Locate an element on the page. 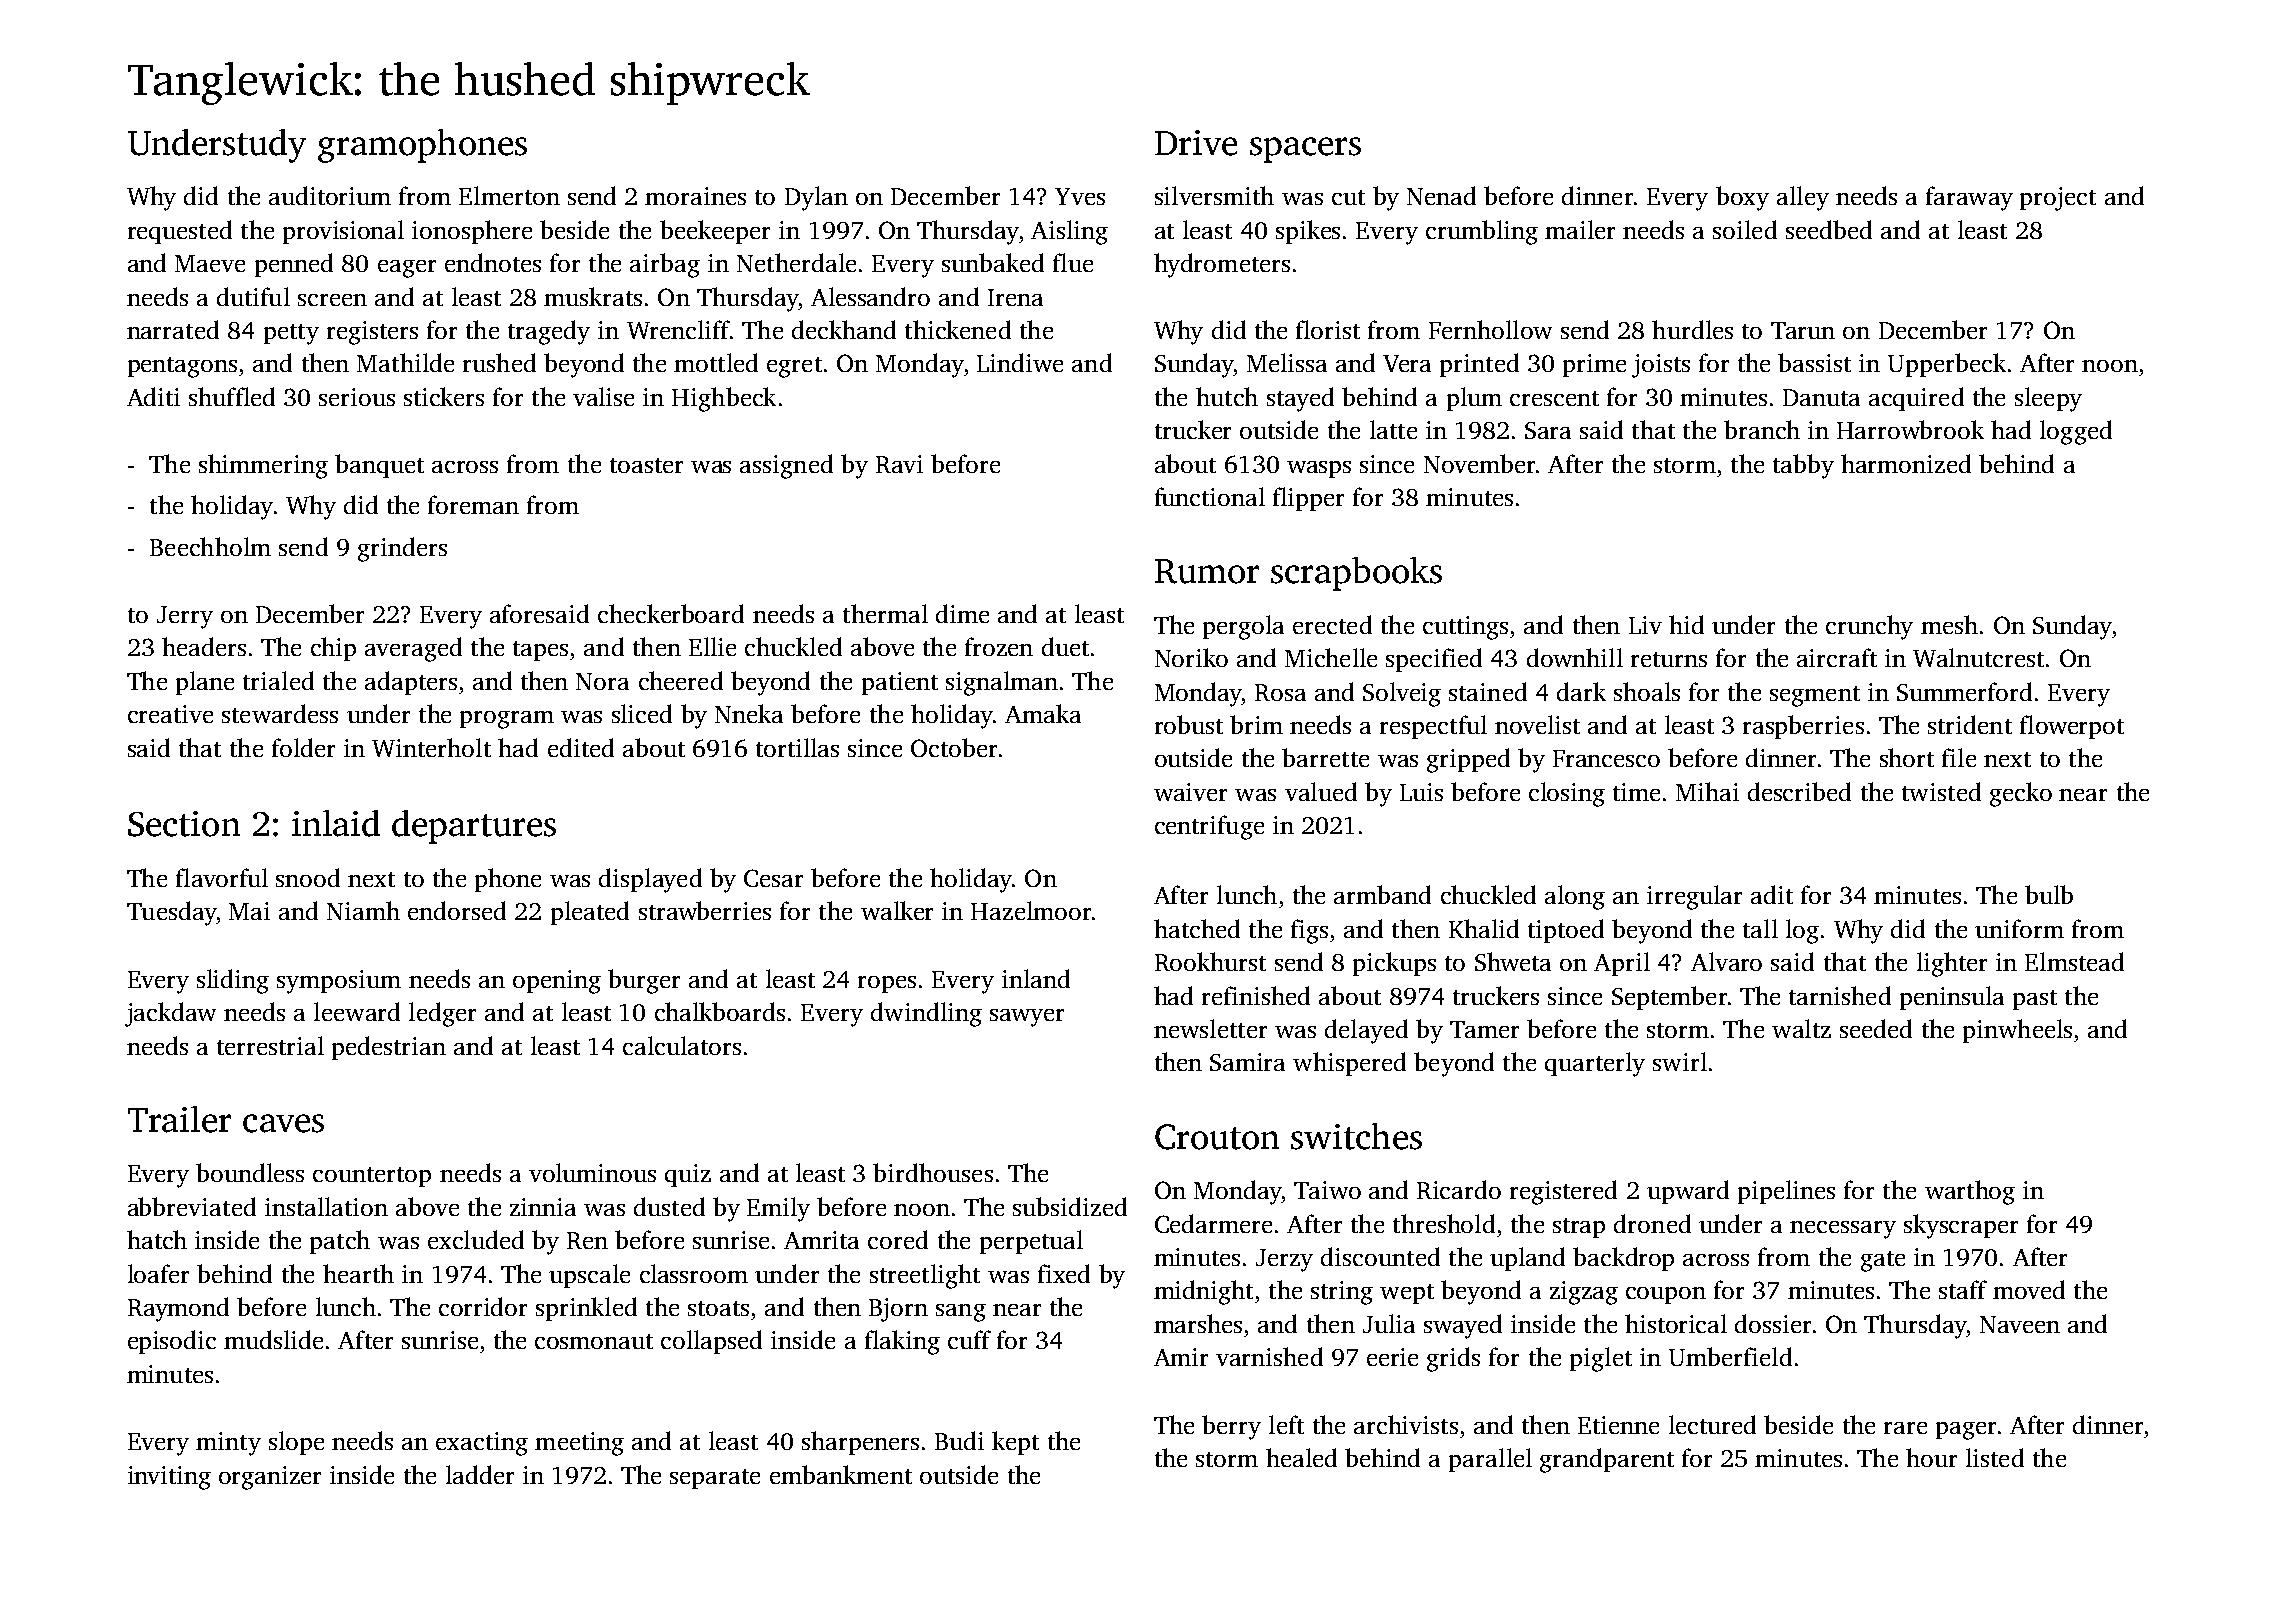  Dylan is located at coordinates (816, 198).
